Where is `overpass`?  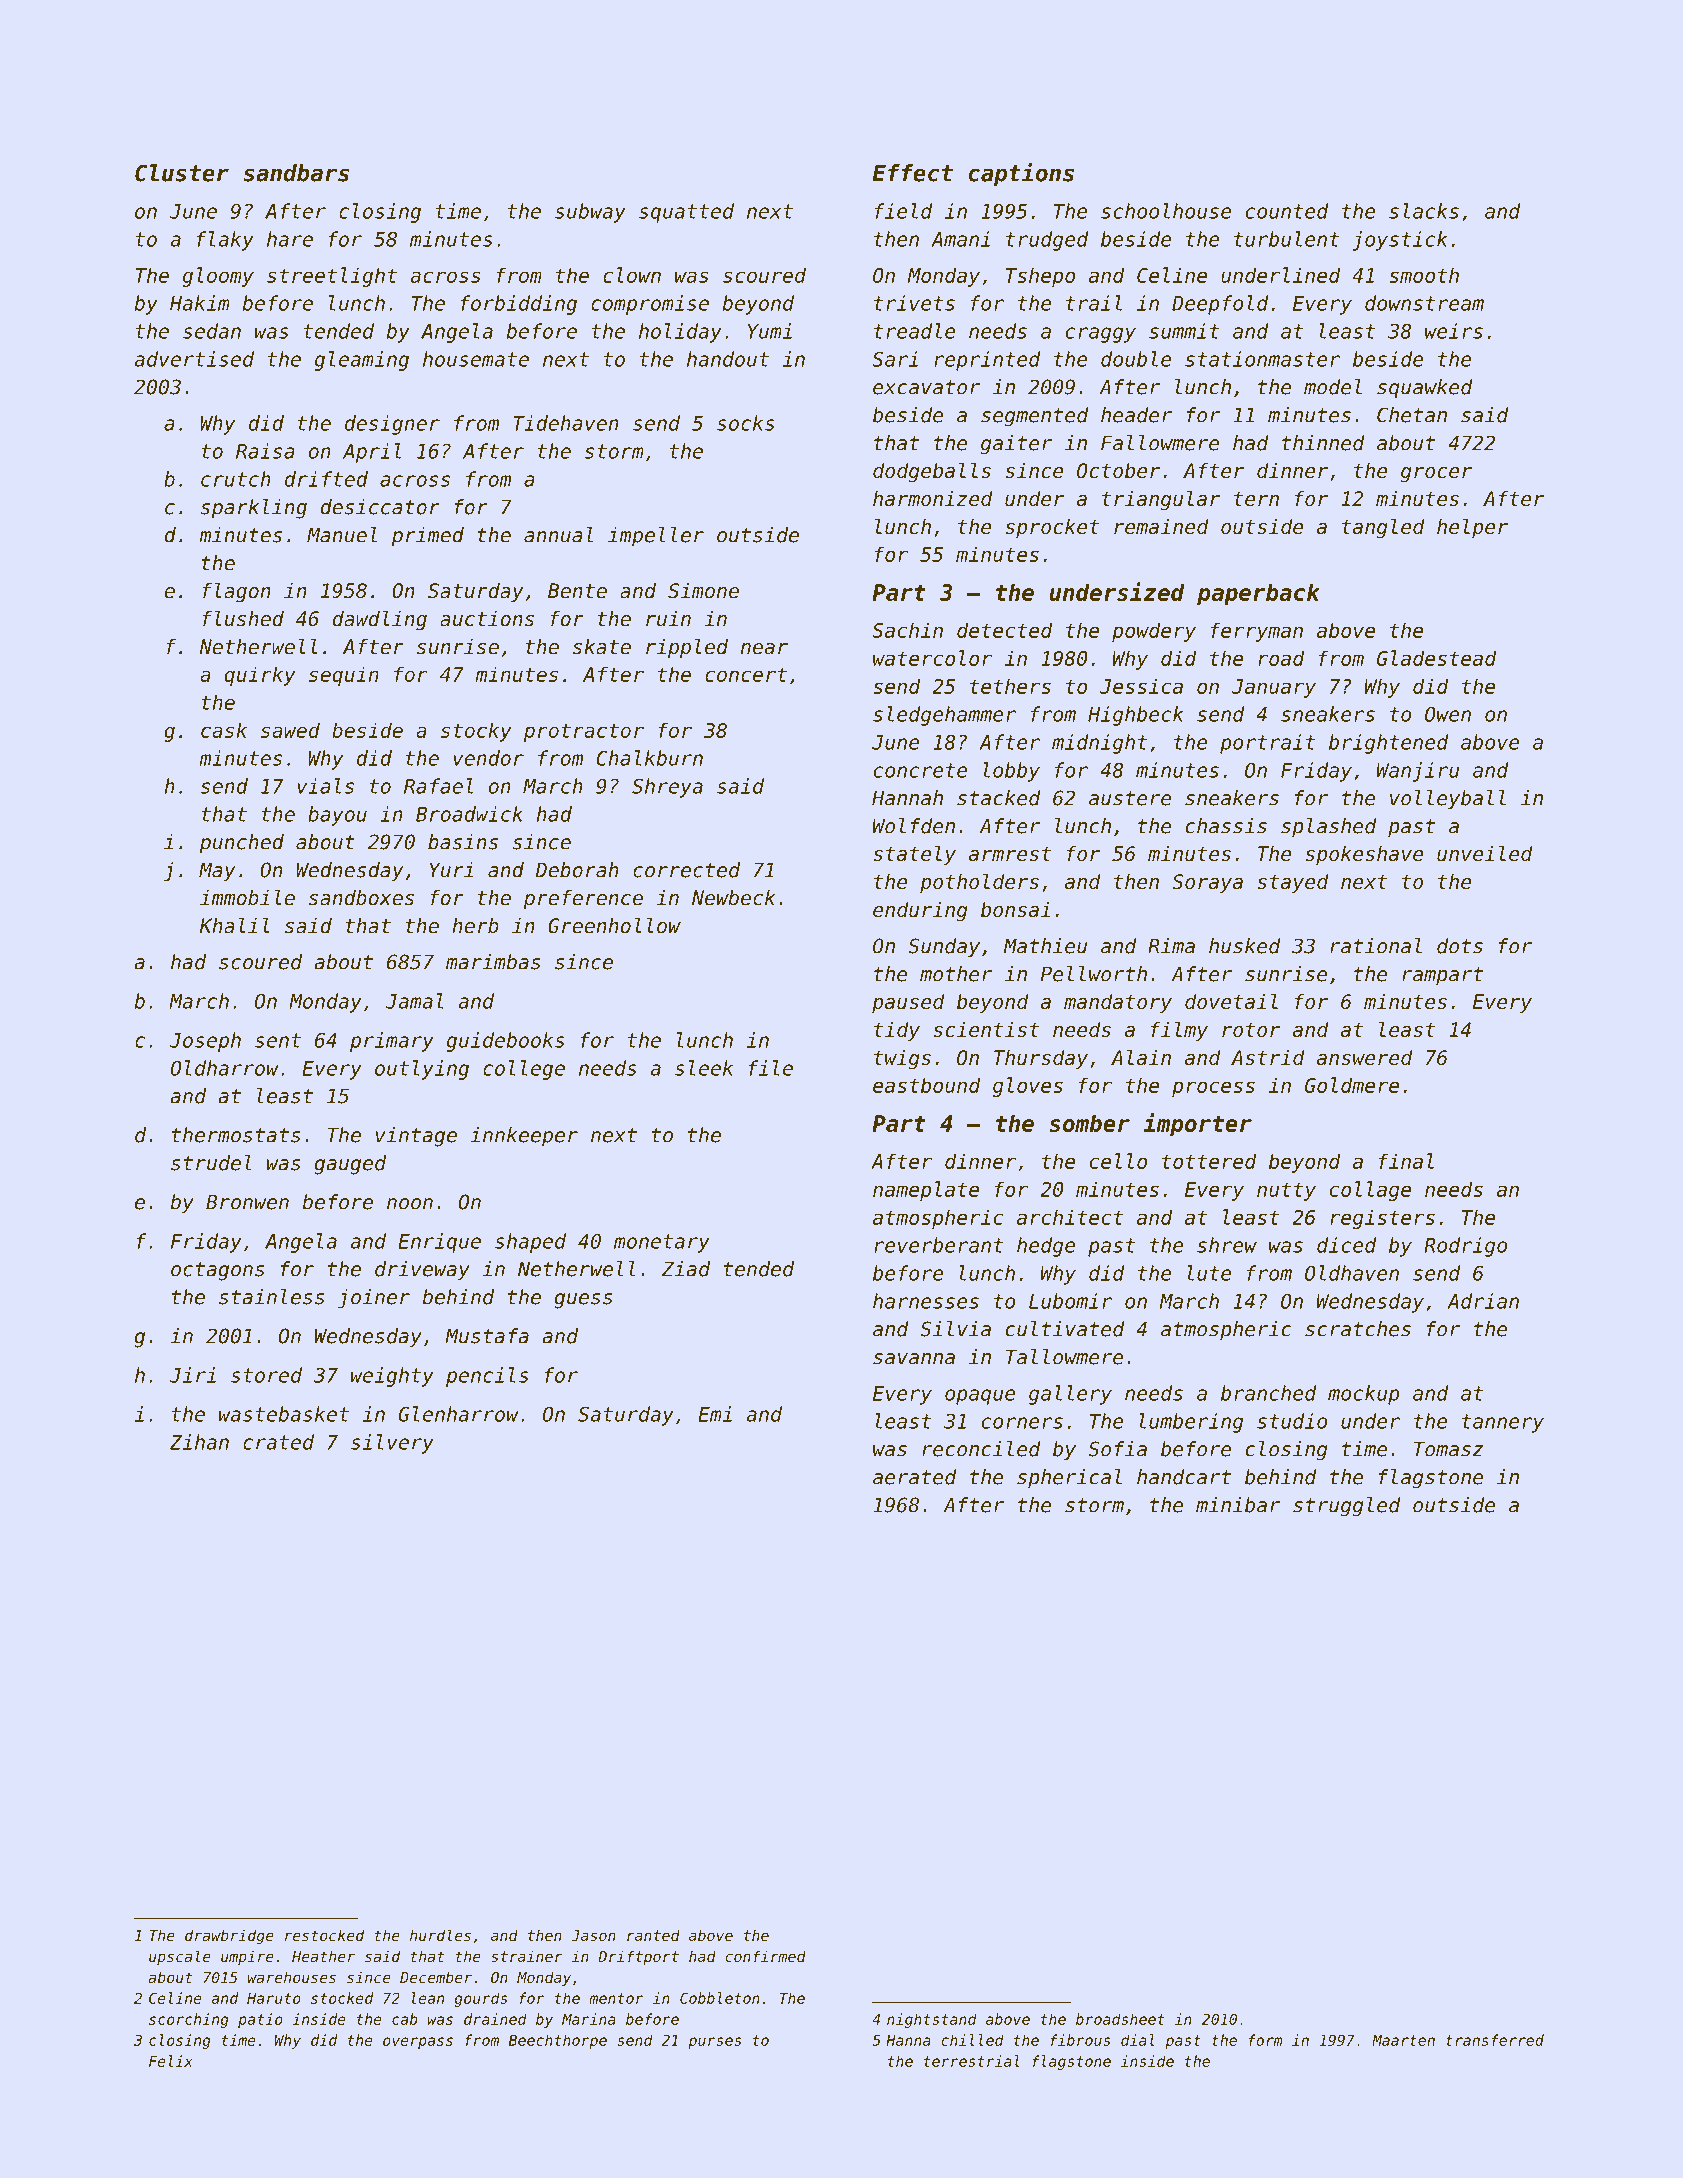
overpass is located at coordinates (418, 2043).
